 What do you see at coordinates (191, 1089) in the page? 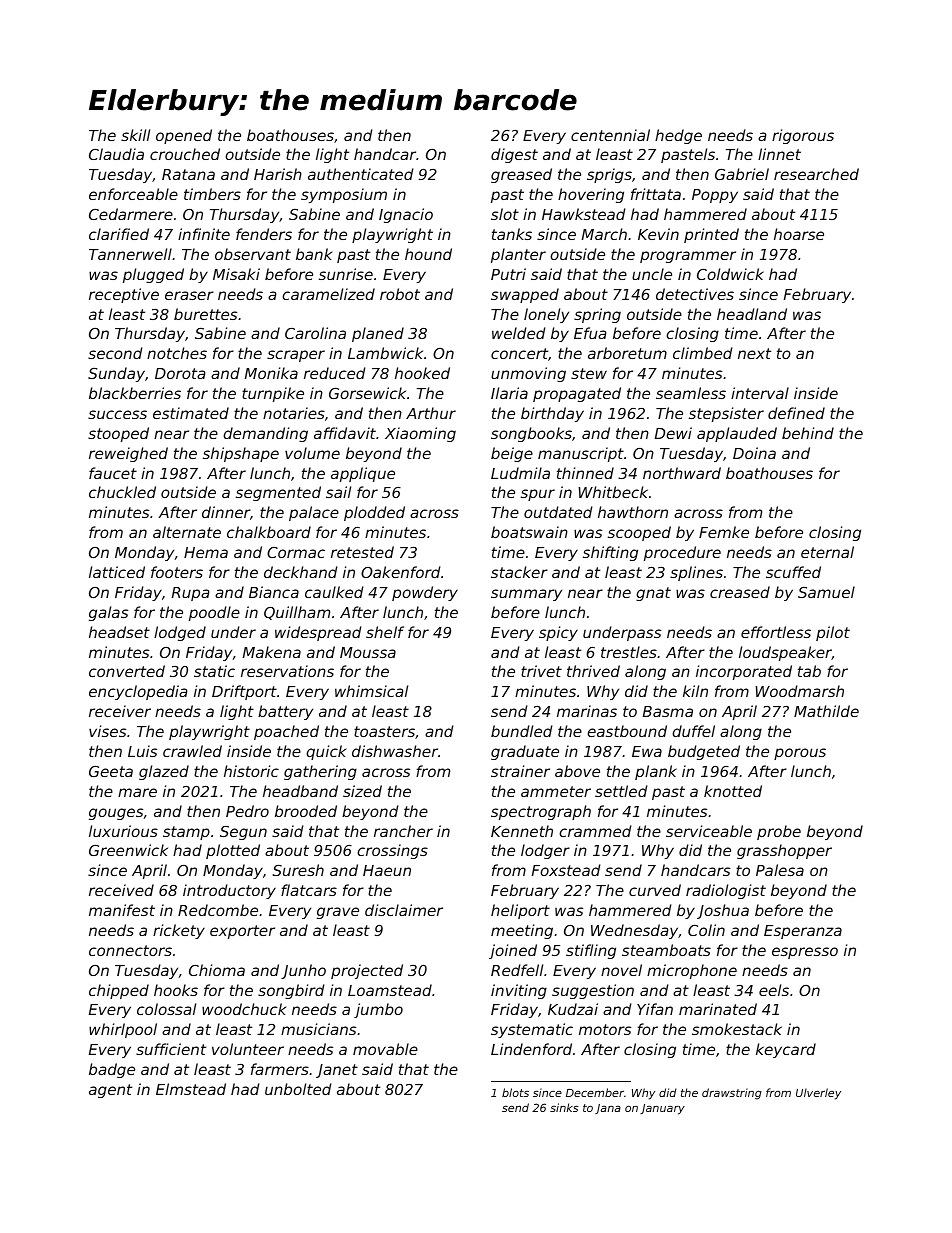
I see `Elmstead` at bounding box center [191, 1089].
